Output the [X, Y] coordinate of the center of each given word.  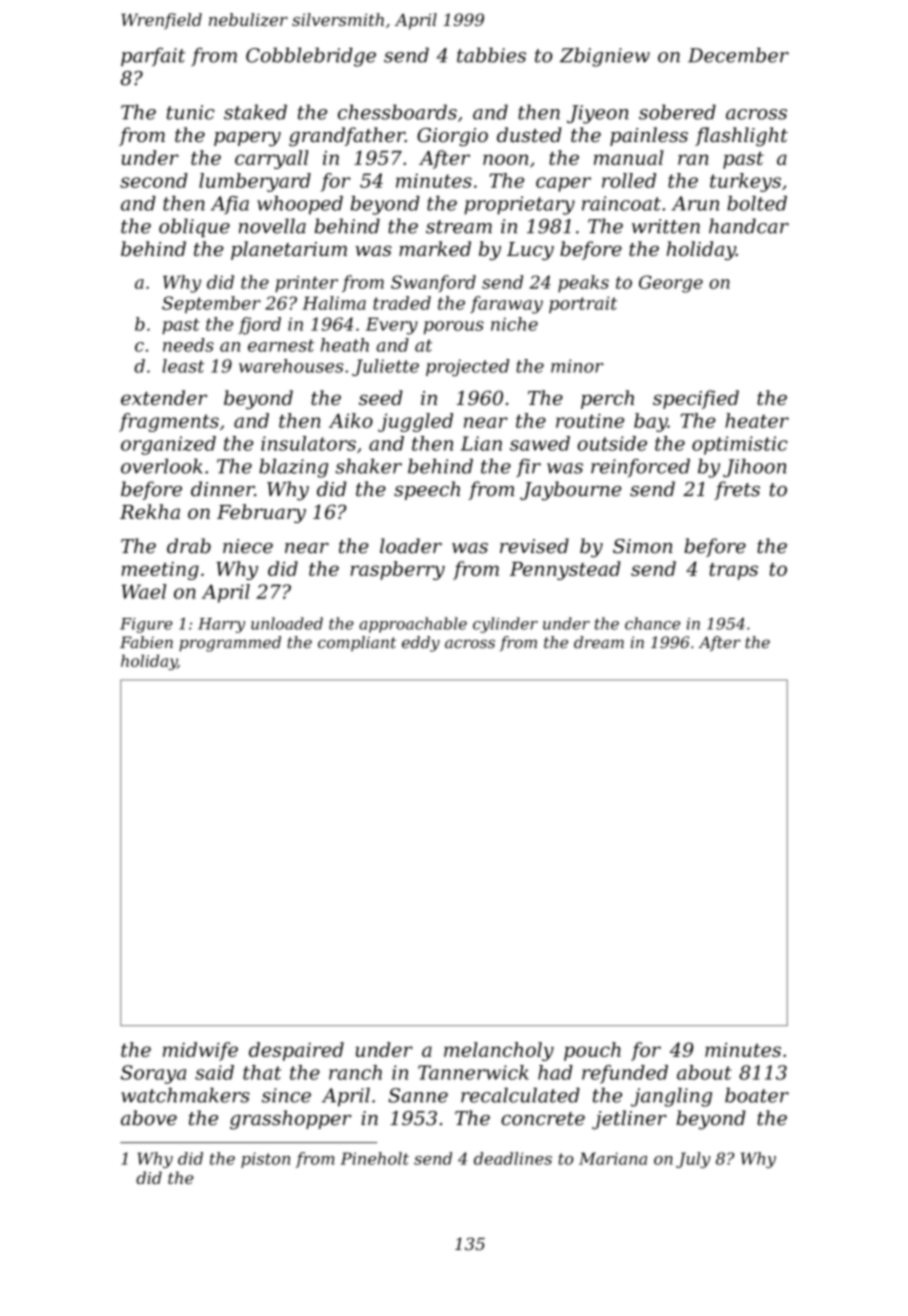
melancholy [499, 1051]
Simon [643, 546]
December [738, 55]
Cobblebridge [311, 57]
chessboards [397, 112]
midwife [200, 1051]
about [704, 1072]
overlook [162, 466]
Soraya [153, 1074]
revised [534, 546]
